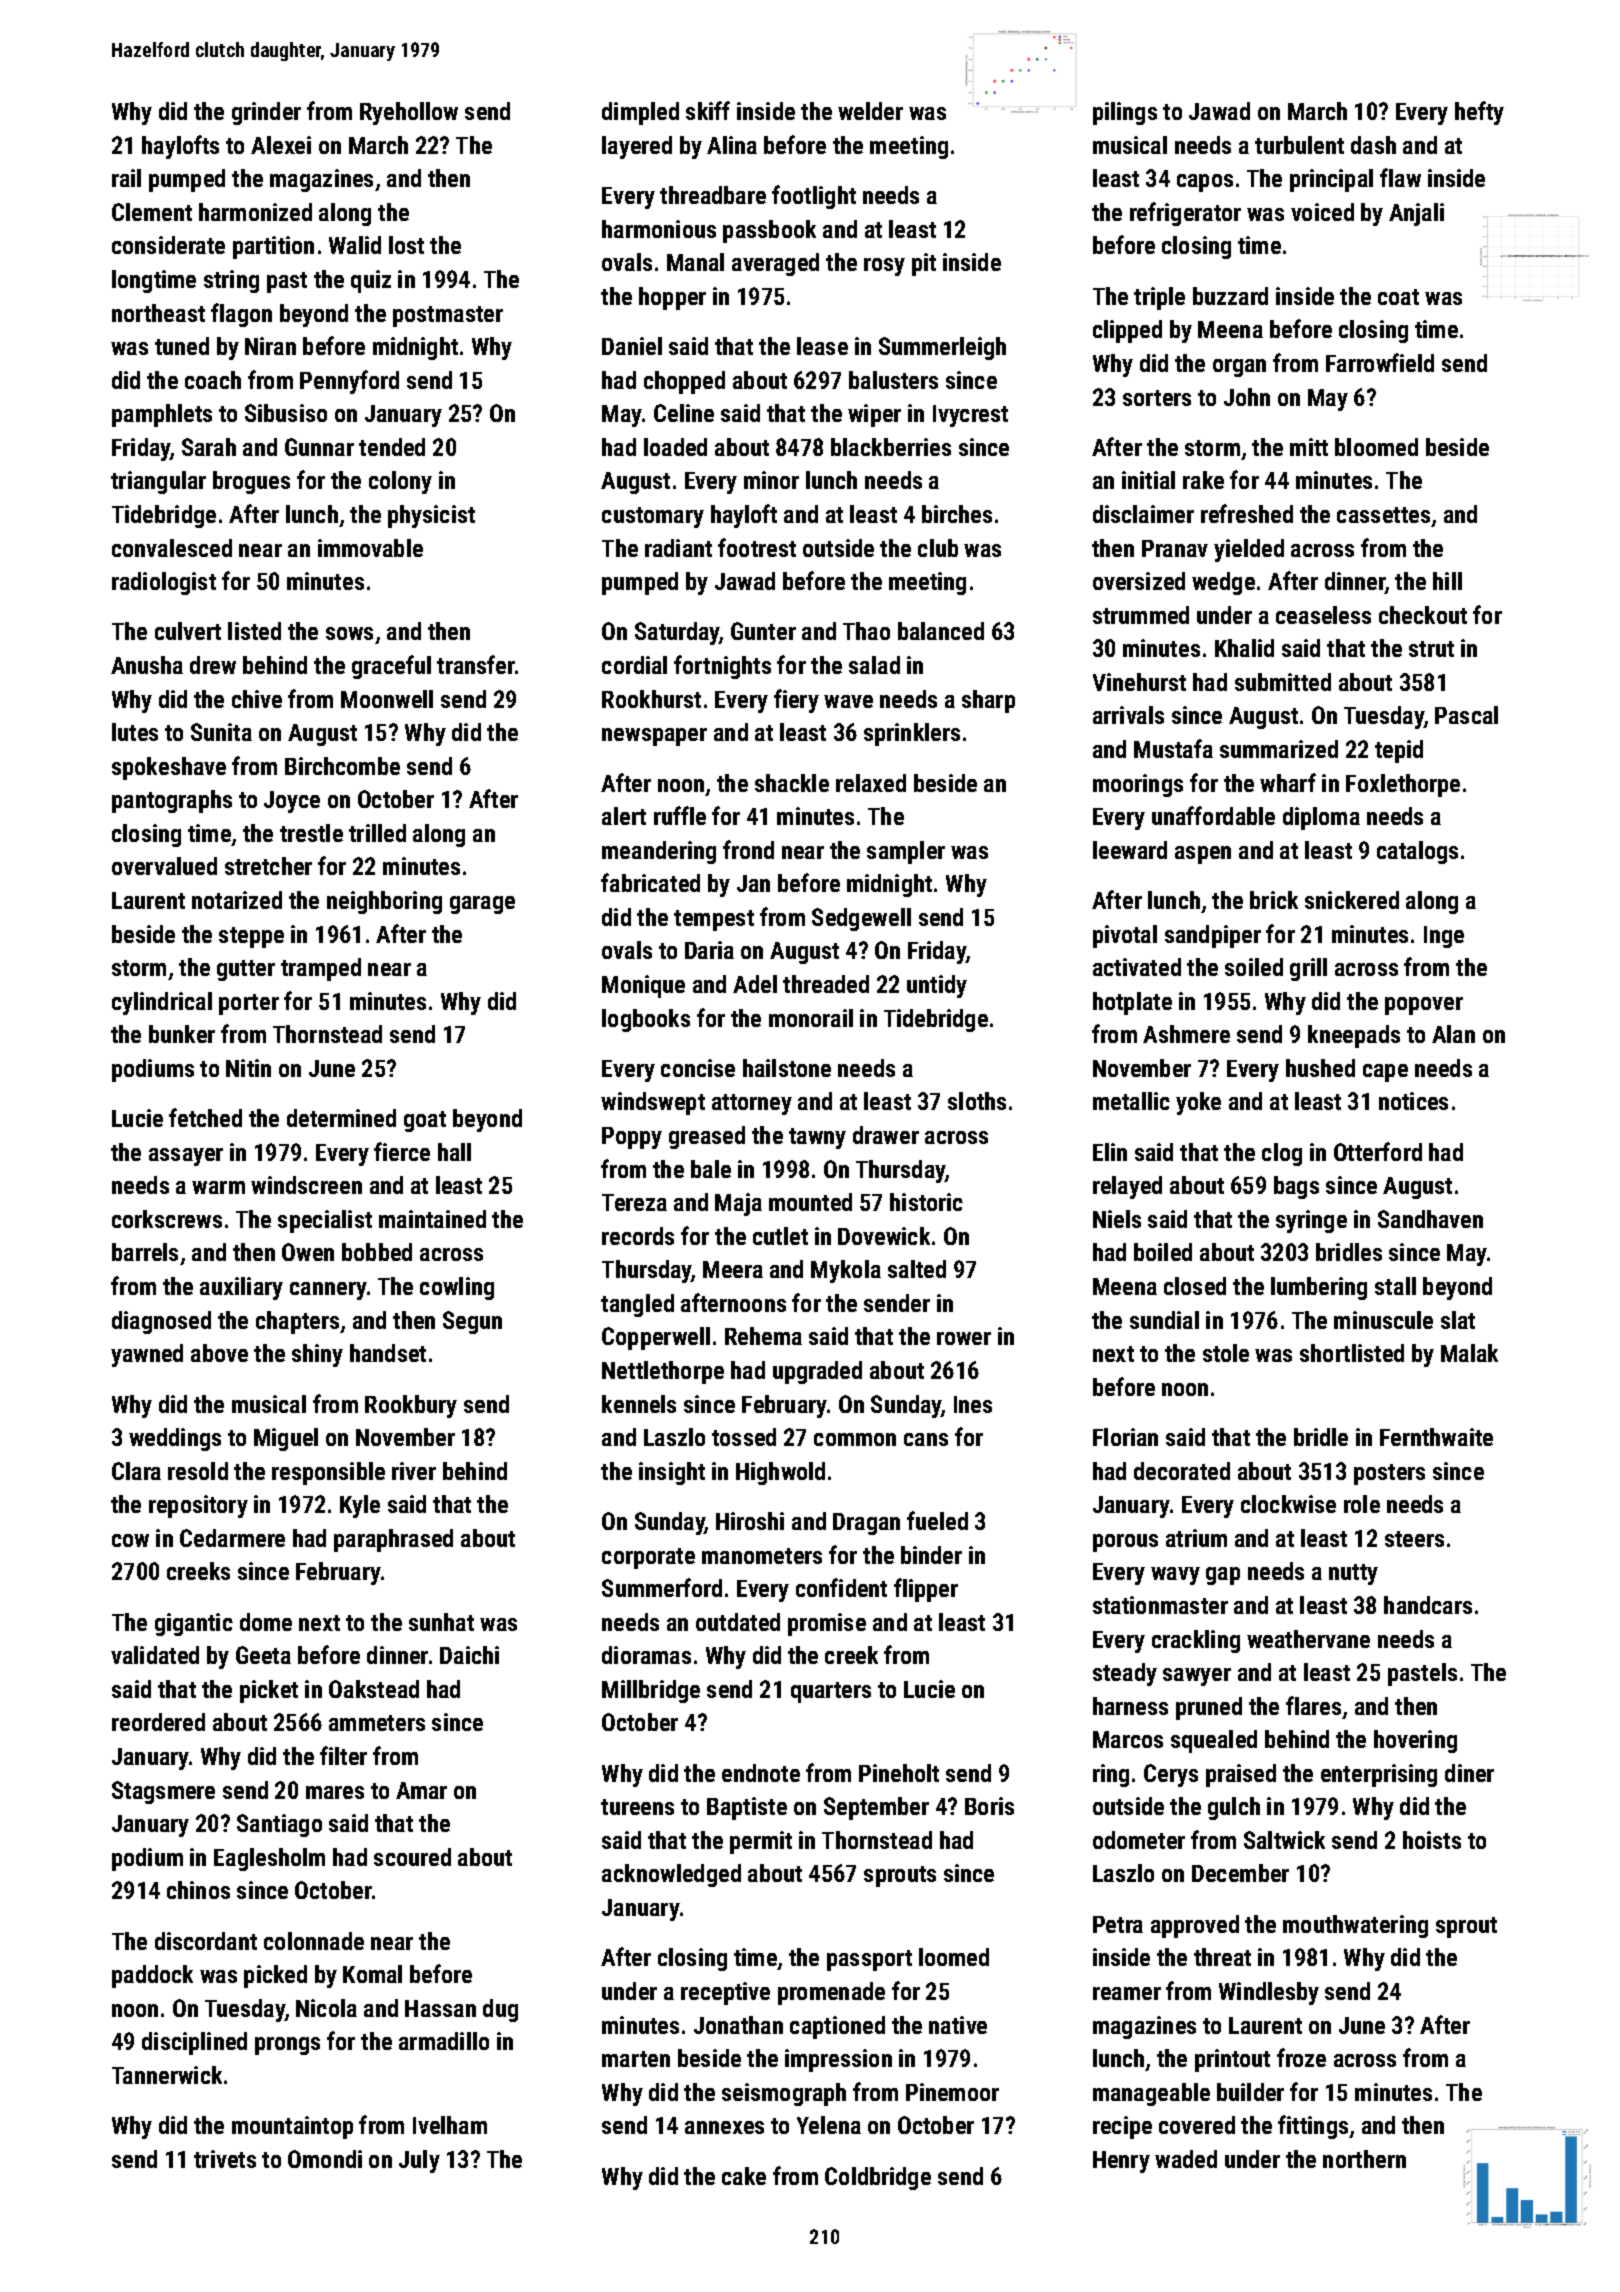 The width and height of the image is (1620, 2292). I want to click on grinder, so click(266, 113).
